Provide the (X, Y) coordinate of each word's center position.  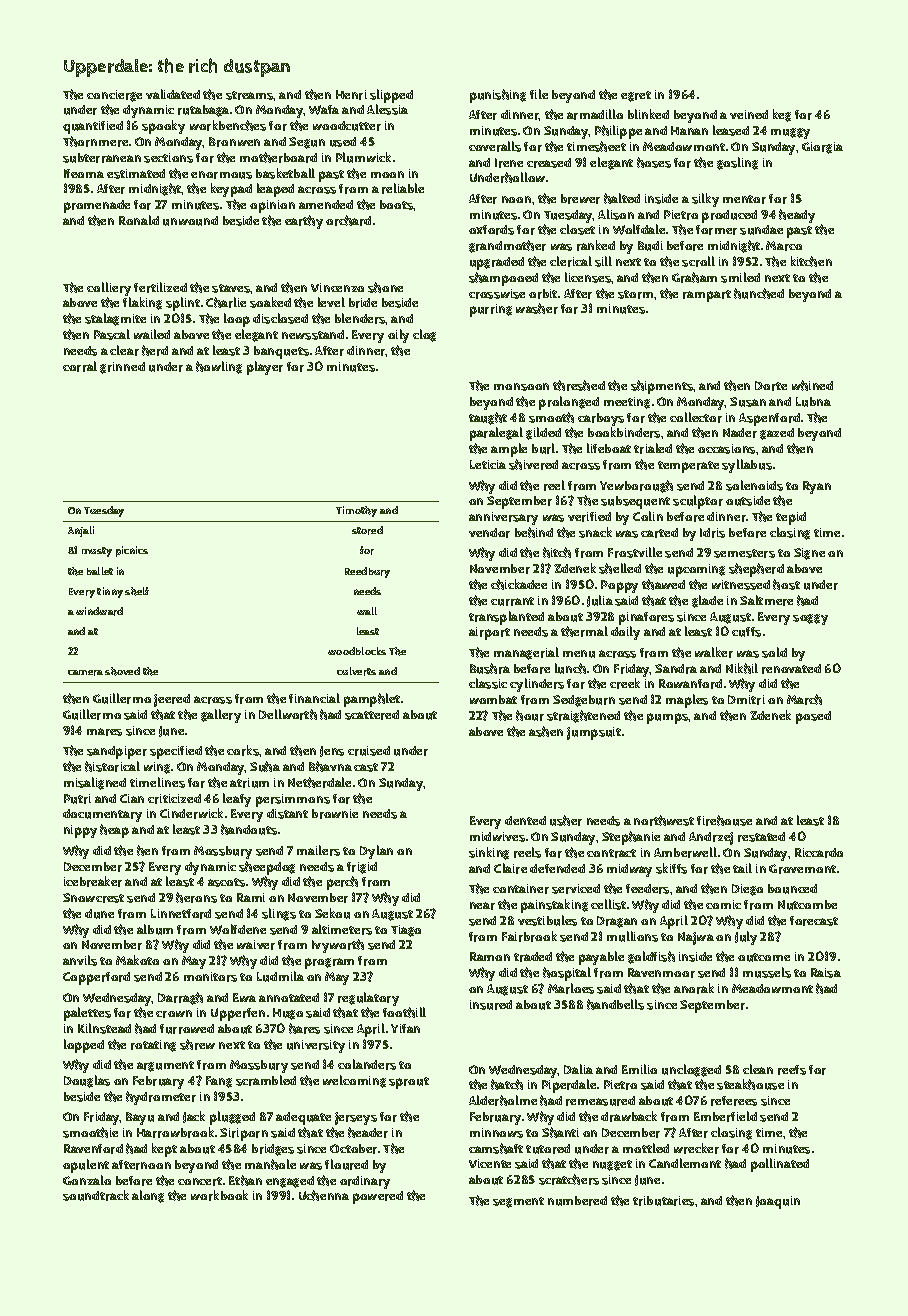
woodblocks (357, 651)
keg (782, 115)
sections (168, 158)
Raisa (826, 973)
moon (387, 174)
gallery (221, 716)
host (786, 584)
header (368, 1132)
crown (174, 1014)
